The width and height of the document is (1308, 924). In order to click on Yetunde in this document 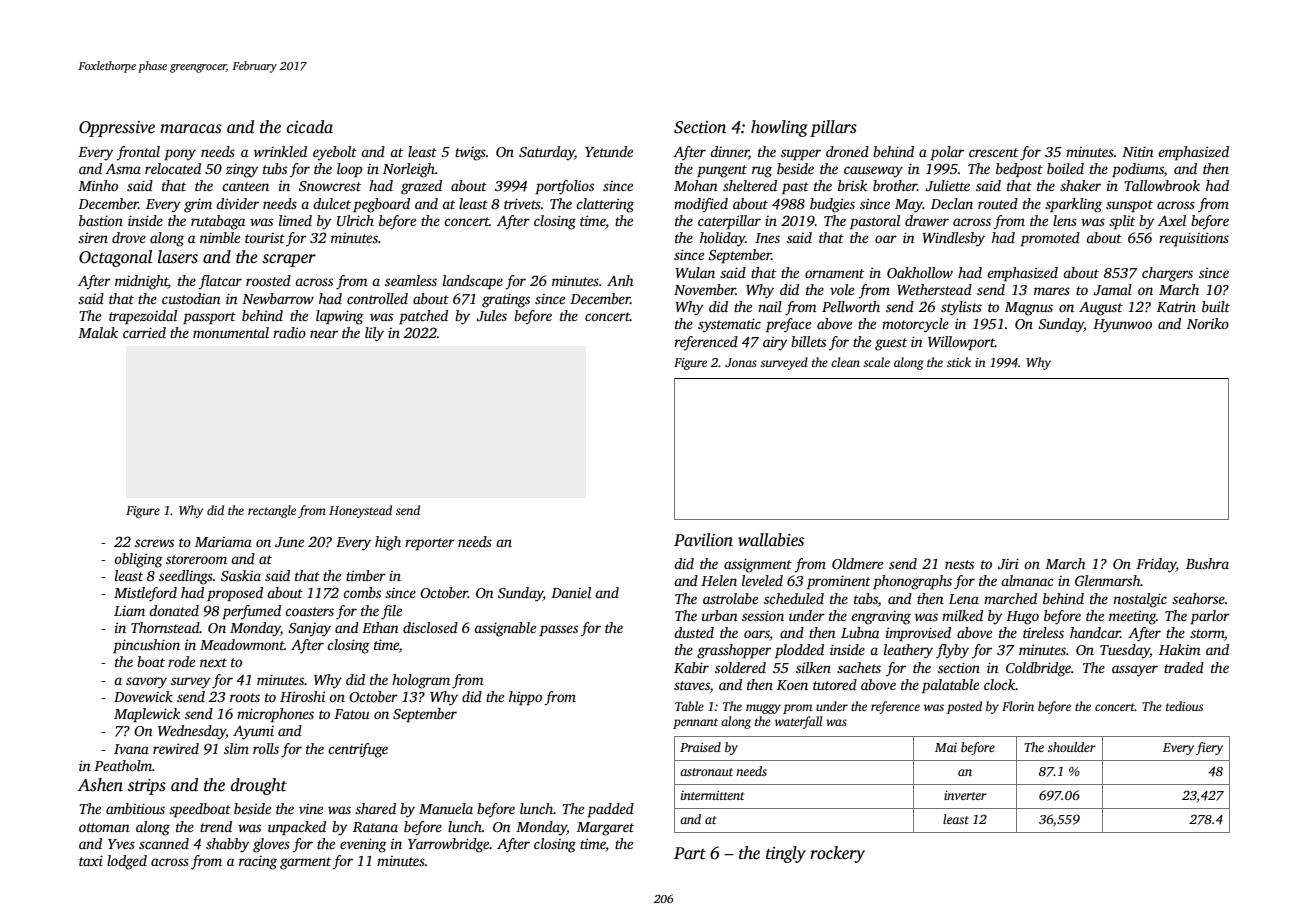, I will do `click(609, 151)`.
